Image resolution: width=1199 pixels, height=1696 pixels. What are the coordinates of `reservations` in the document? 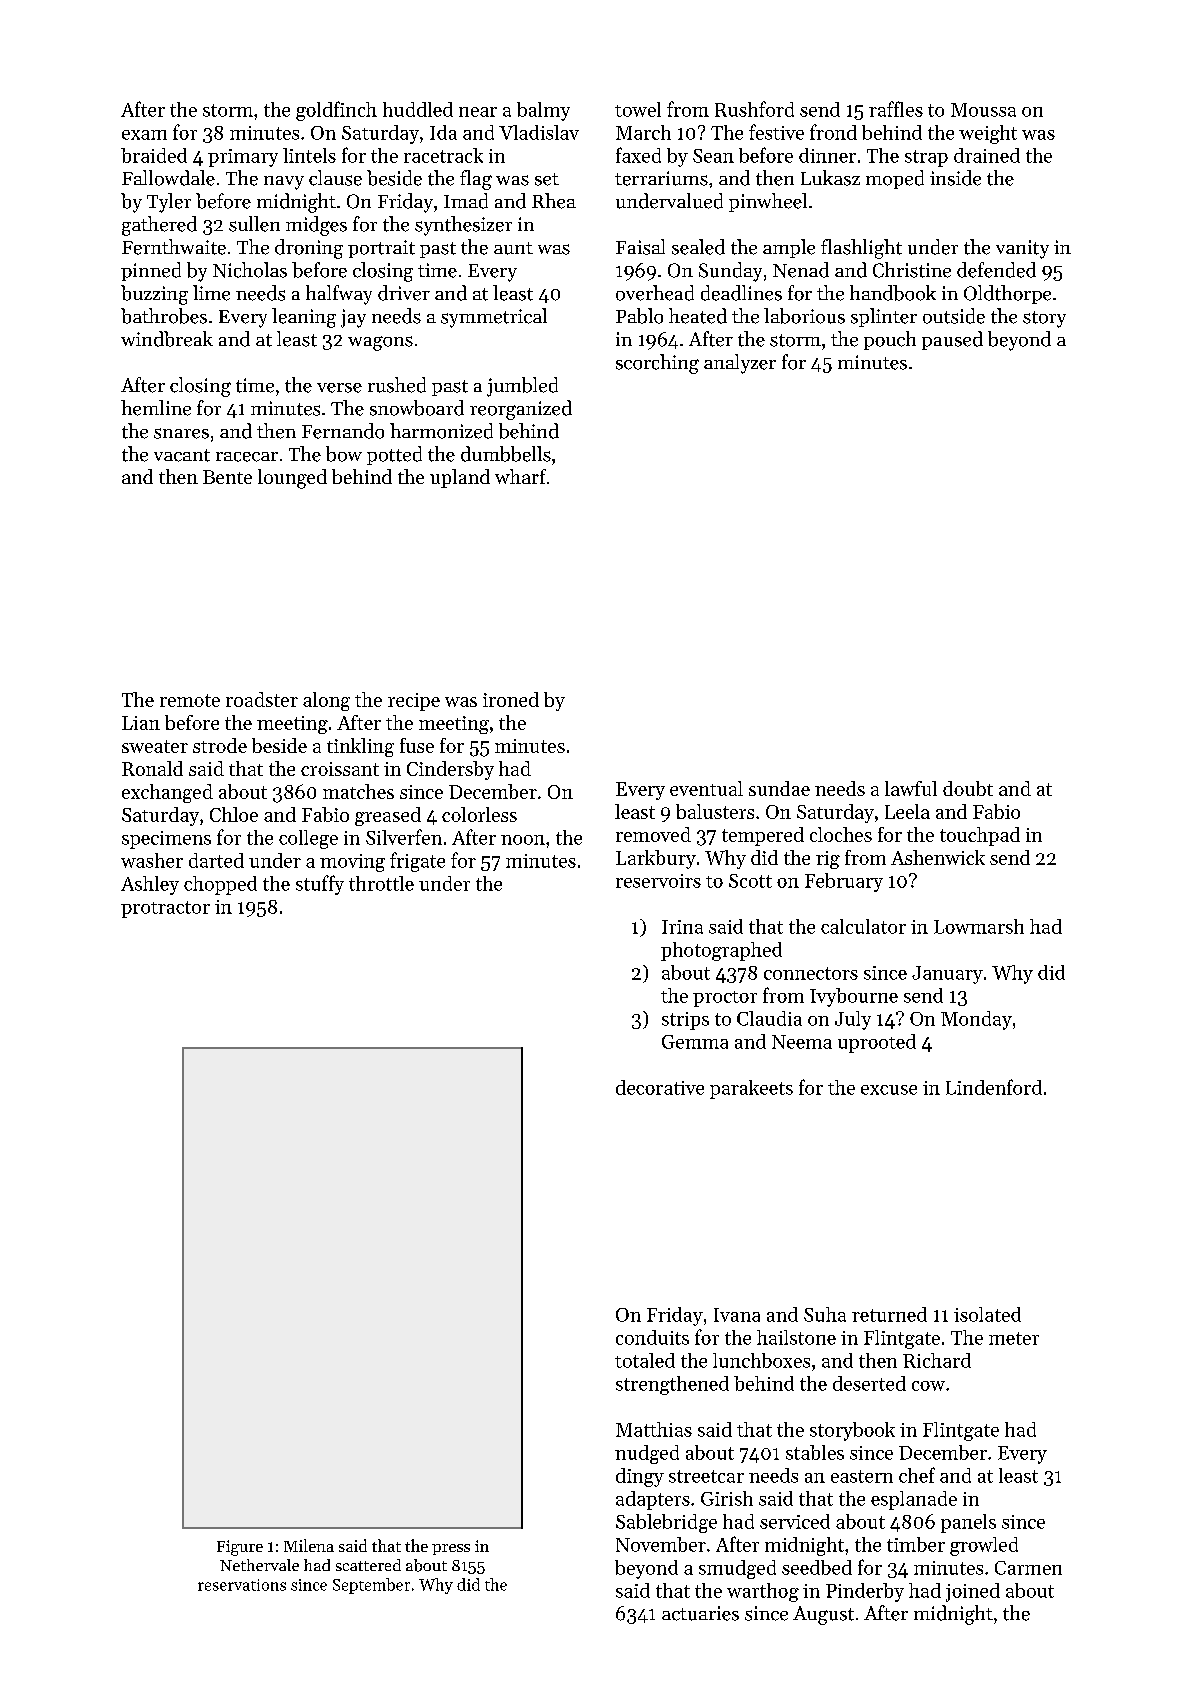 It's located at (242, 1585).
